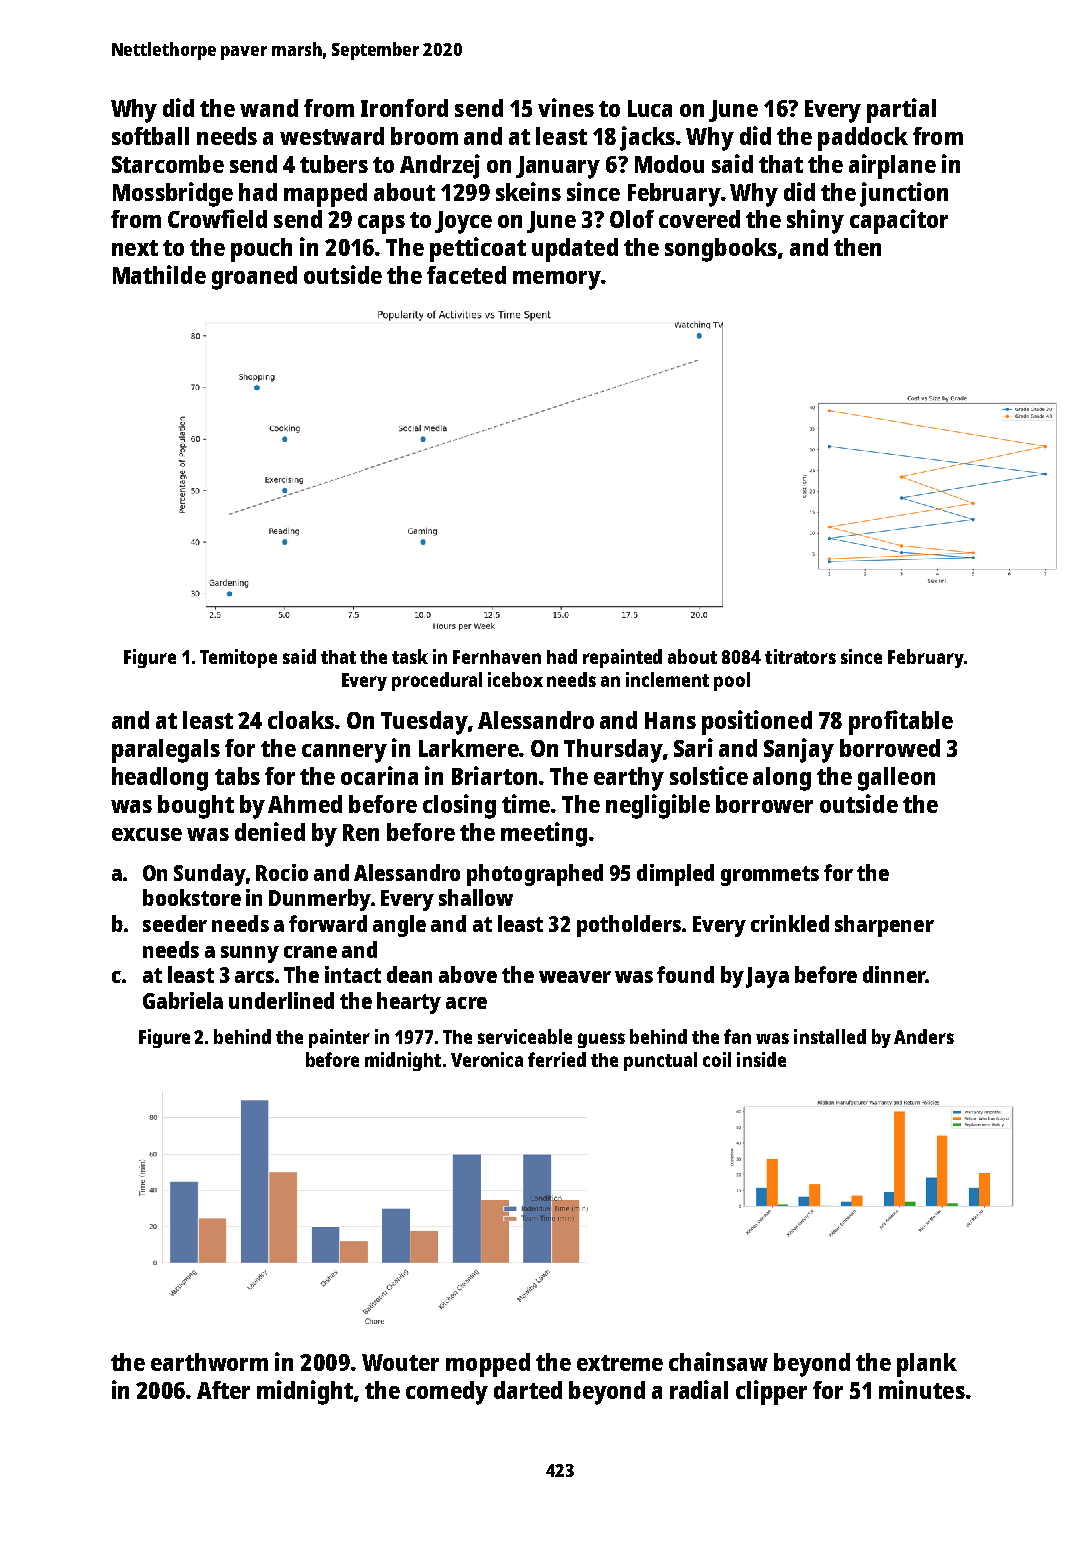  What do you see at coordinates (647, 138) in the document?
I see `jacks` at bounding box center [647, 138].
